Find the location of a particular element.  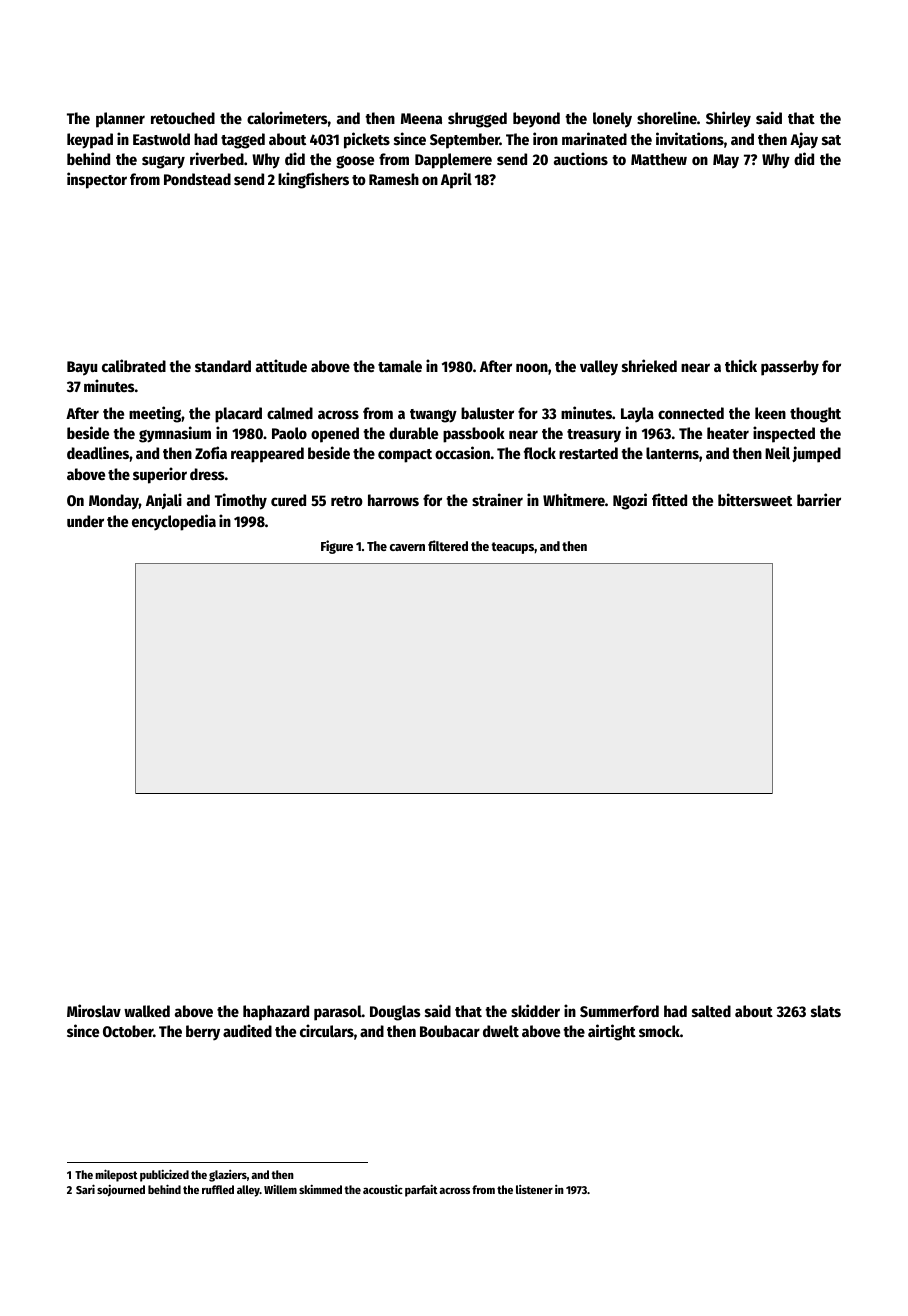

baluster is located at coordinates (487, 413).
